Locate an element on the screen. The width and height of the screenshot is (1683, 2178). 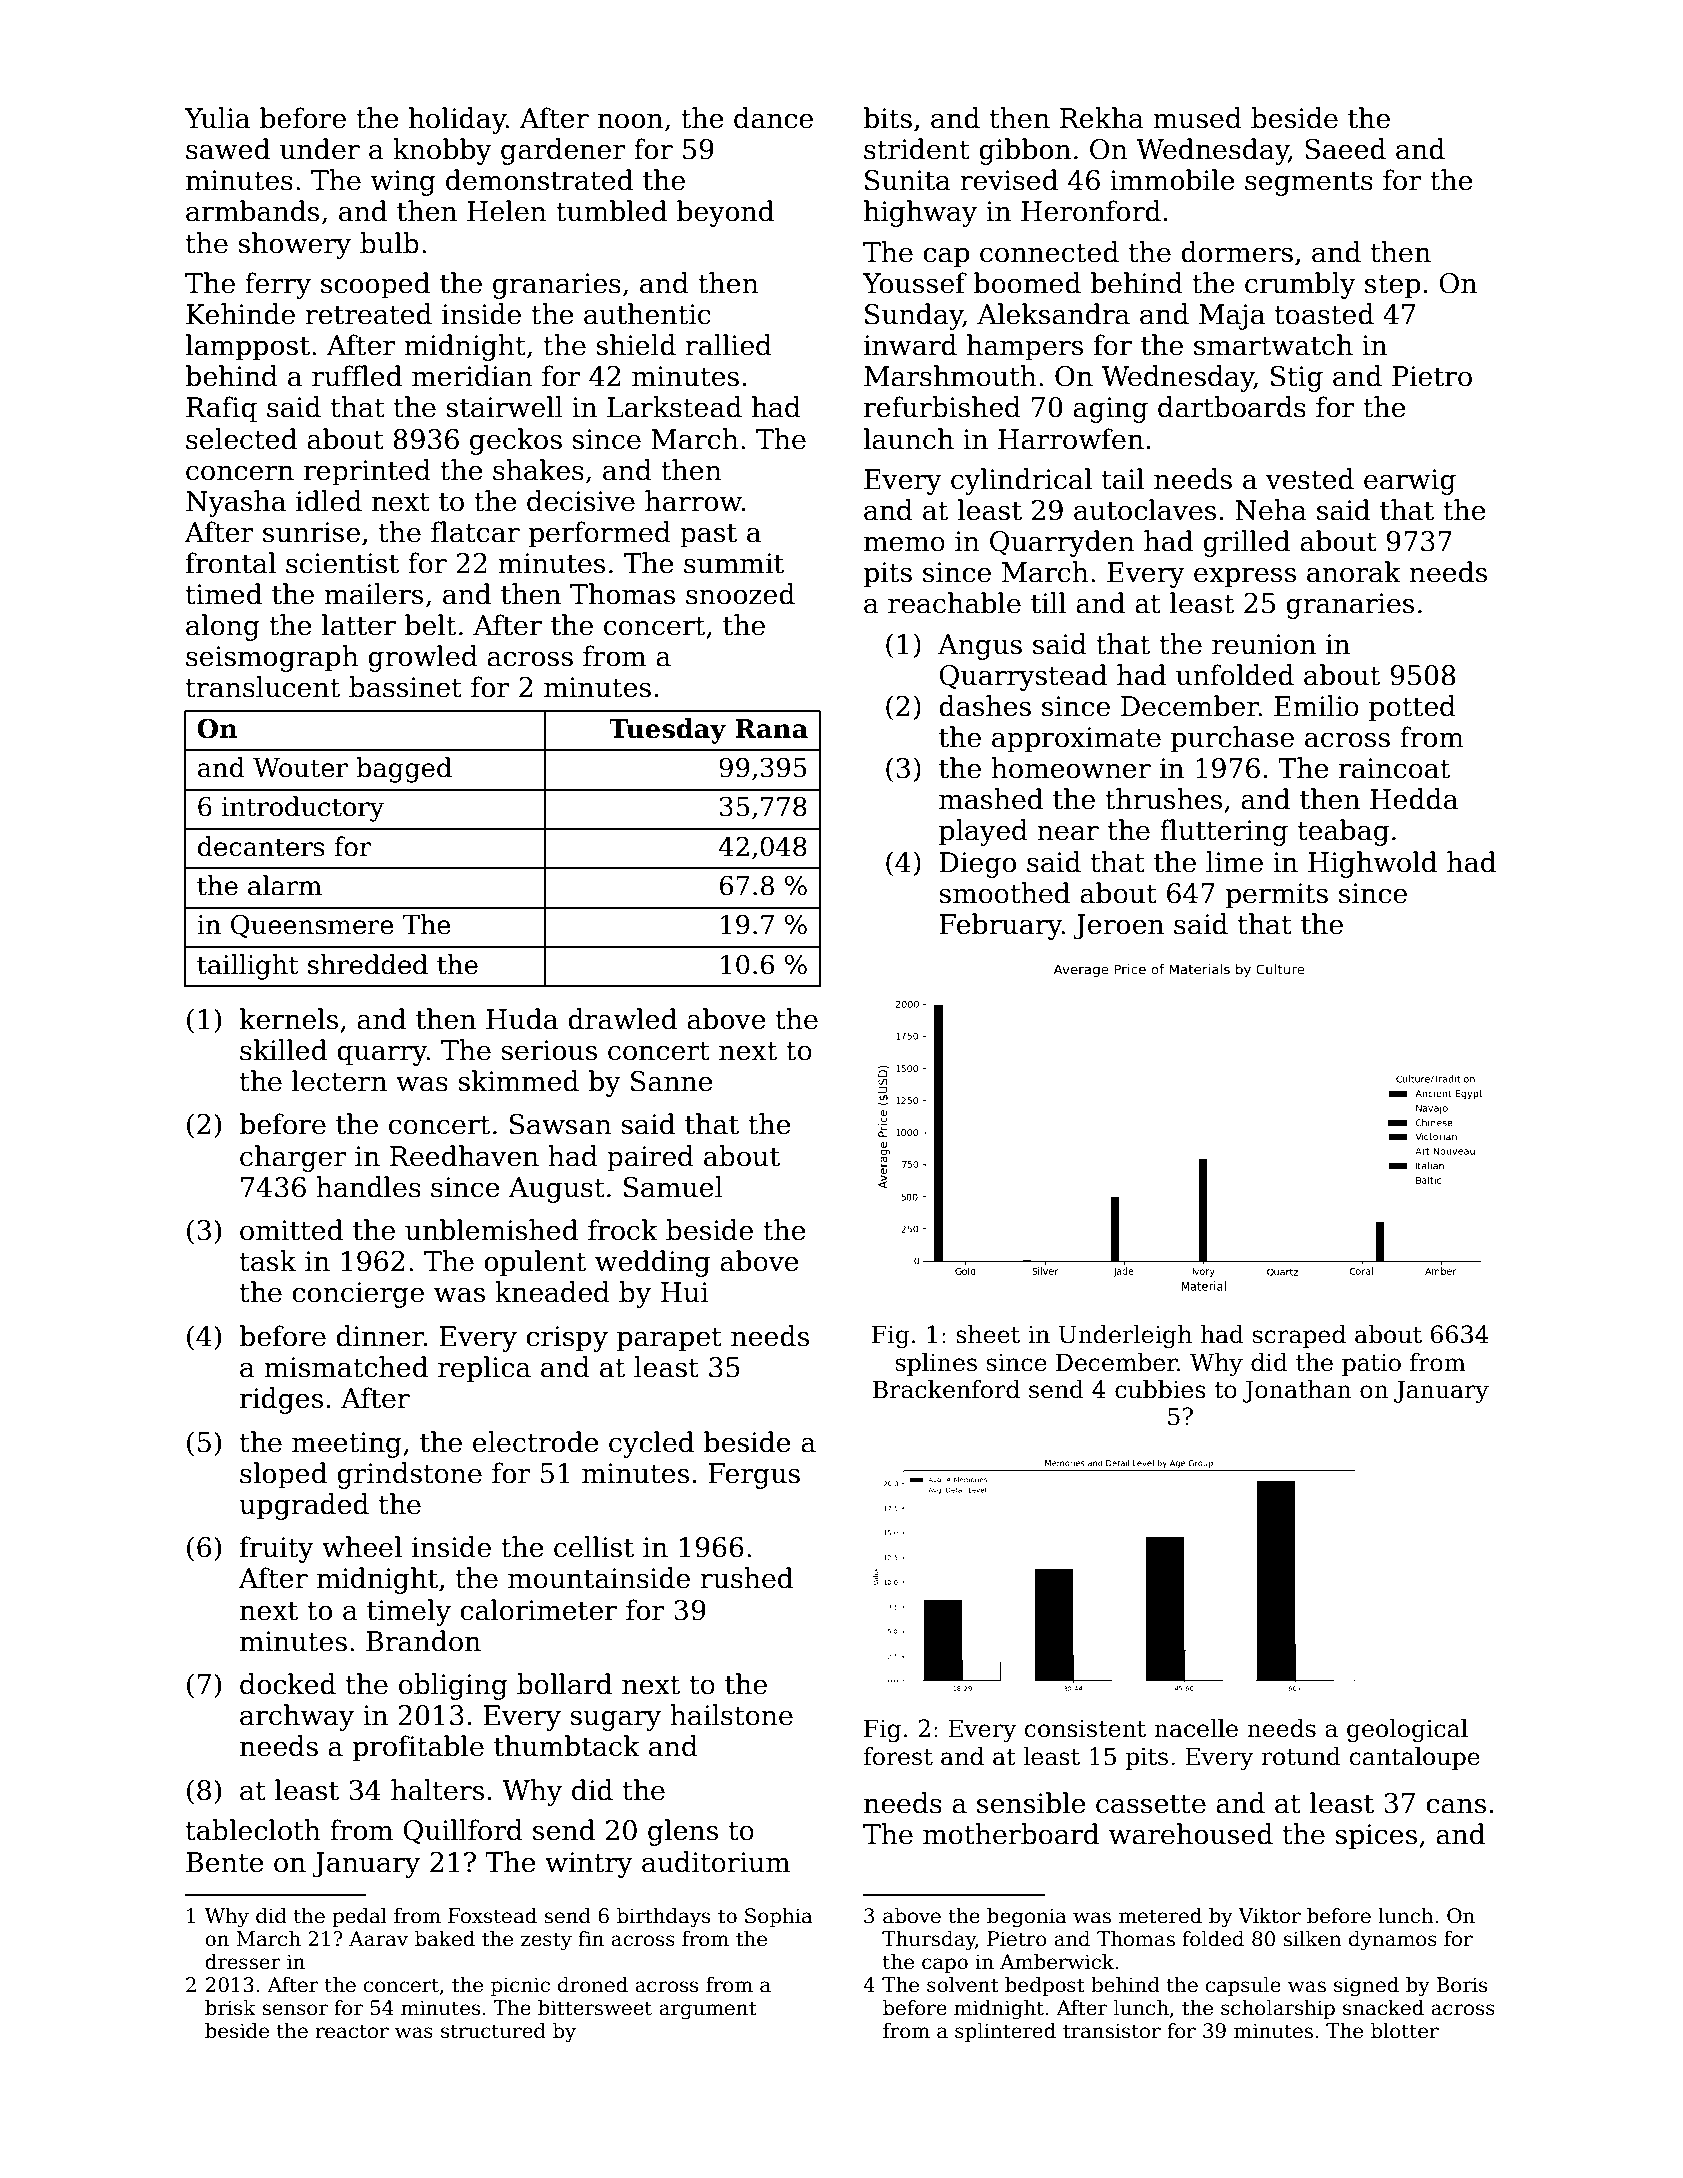
concierge is located at coordinates (358, 1295).
